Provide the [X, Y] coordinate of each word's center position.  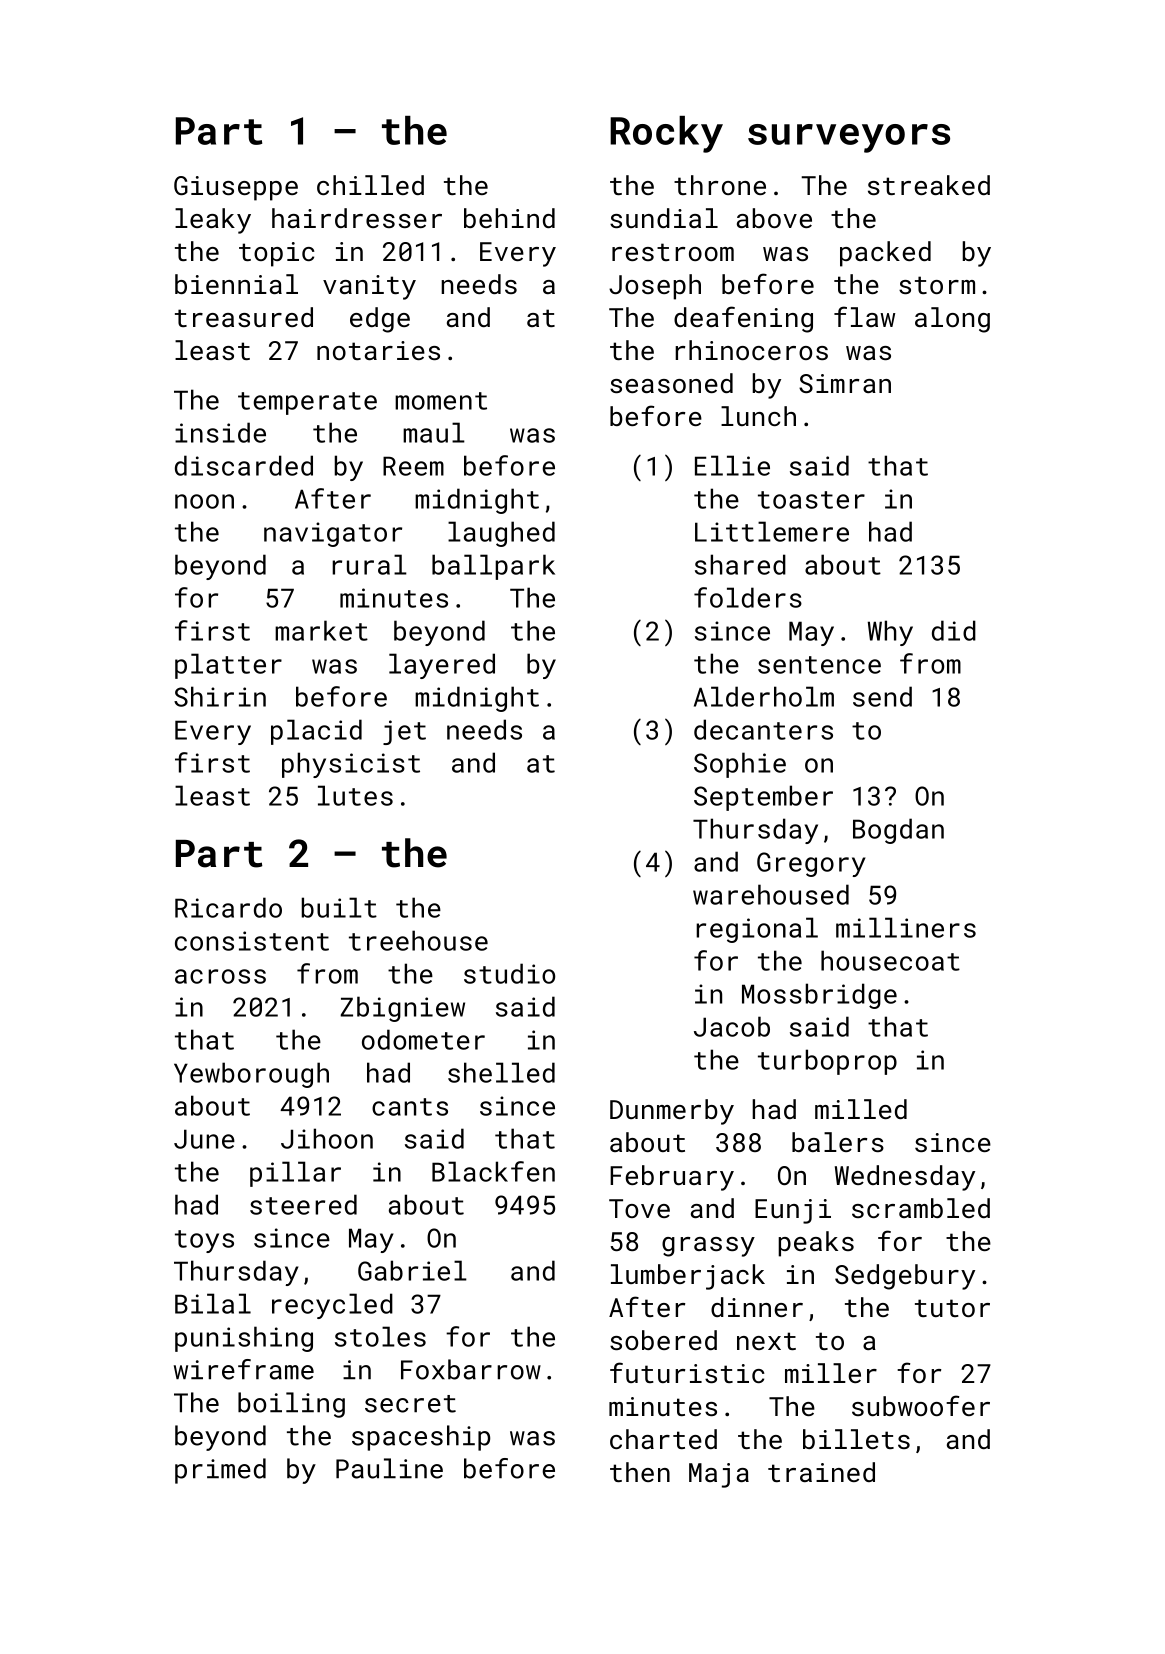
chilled [370, 185]
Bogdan [898, 831]
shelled [501, 1072]
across [220, 976]
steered [303, 1204]
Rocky [666, 134]
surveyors [849, 138]
